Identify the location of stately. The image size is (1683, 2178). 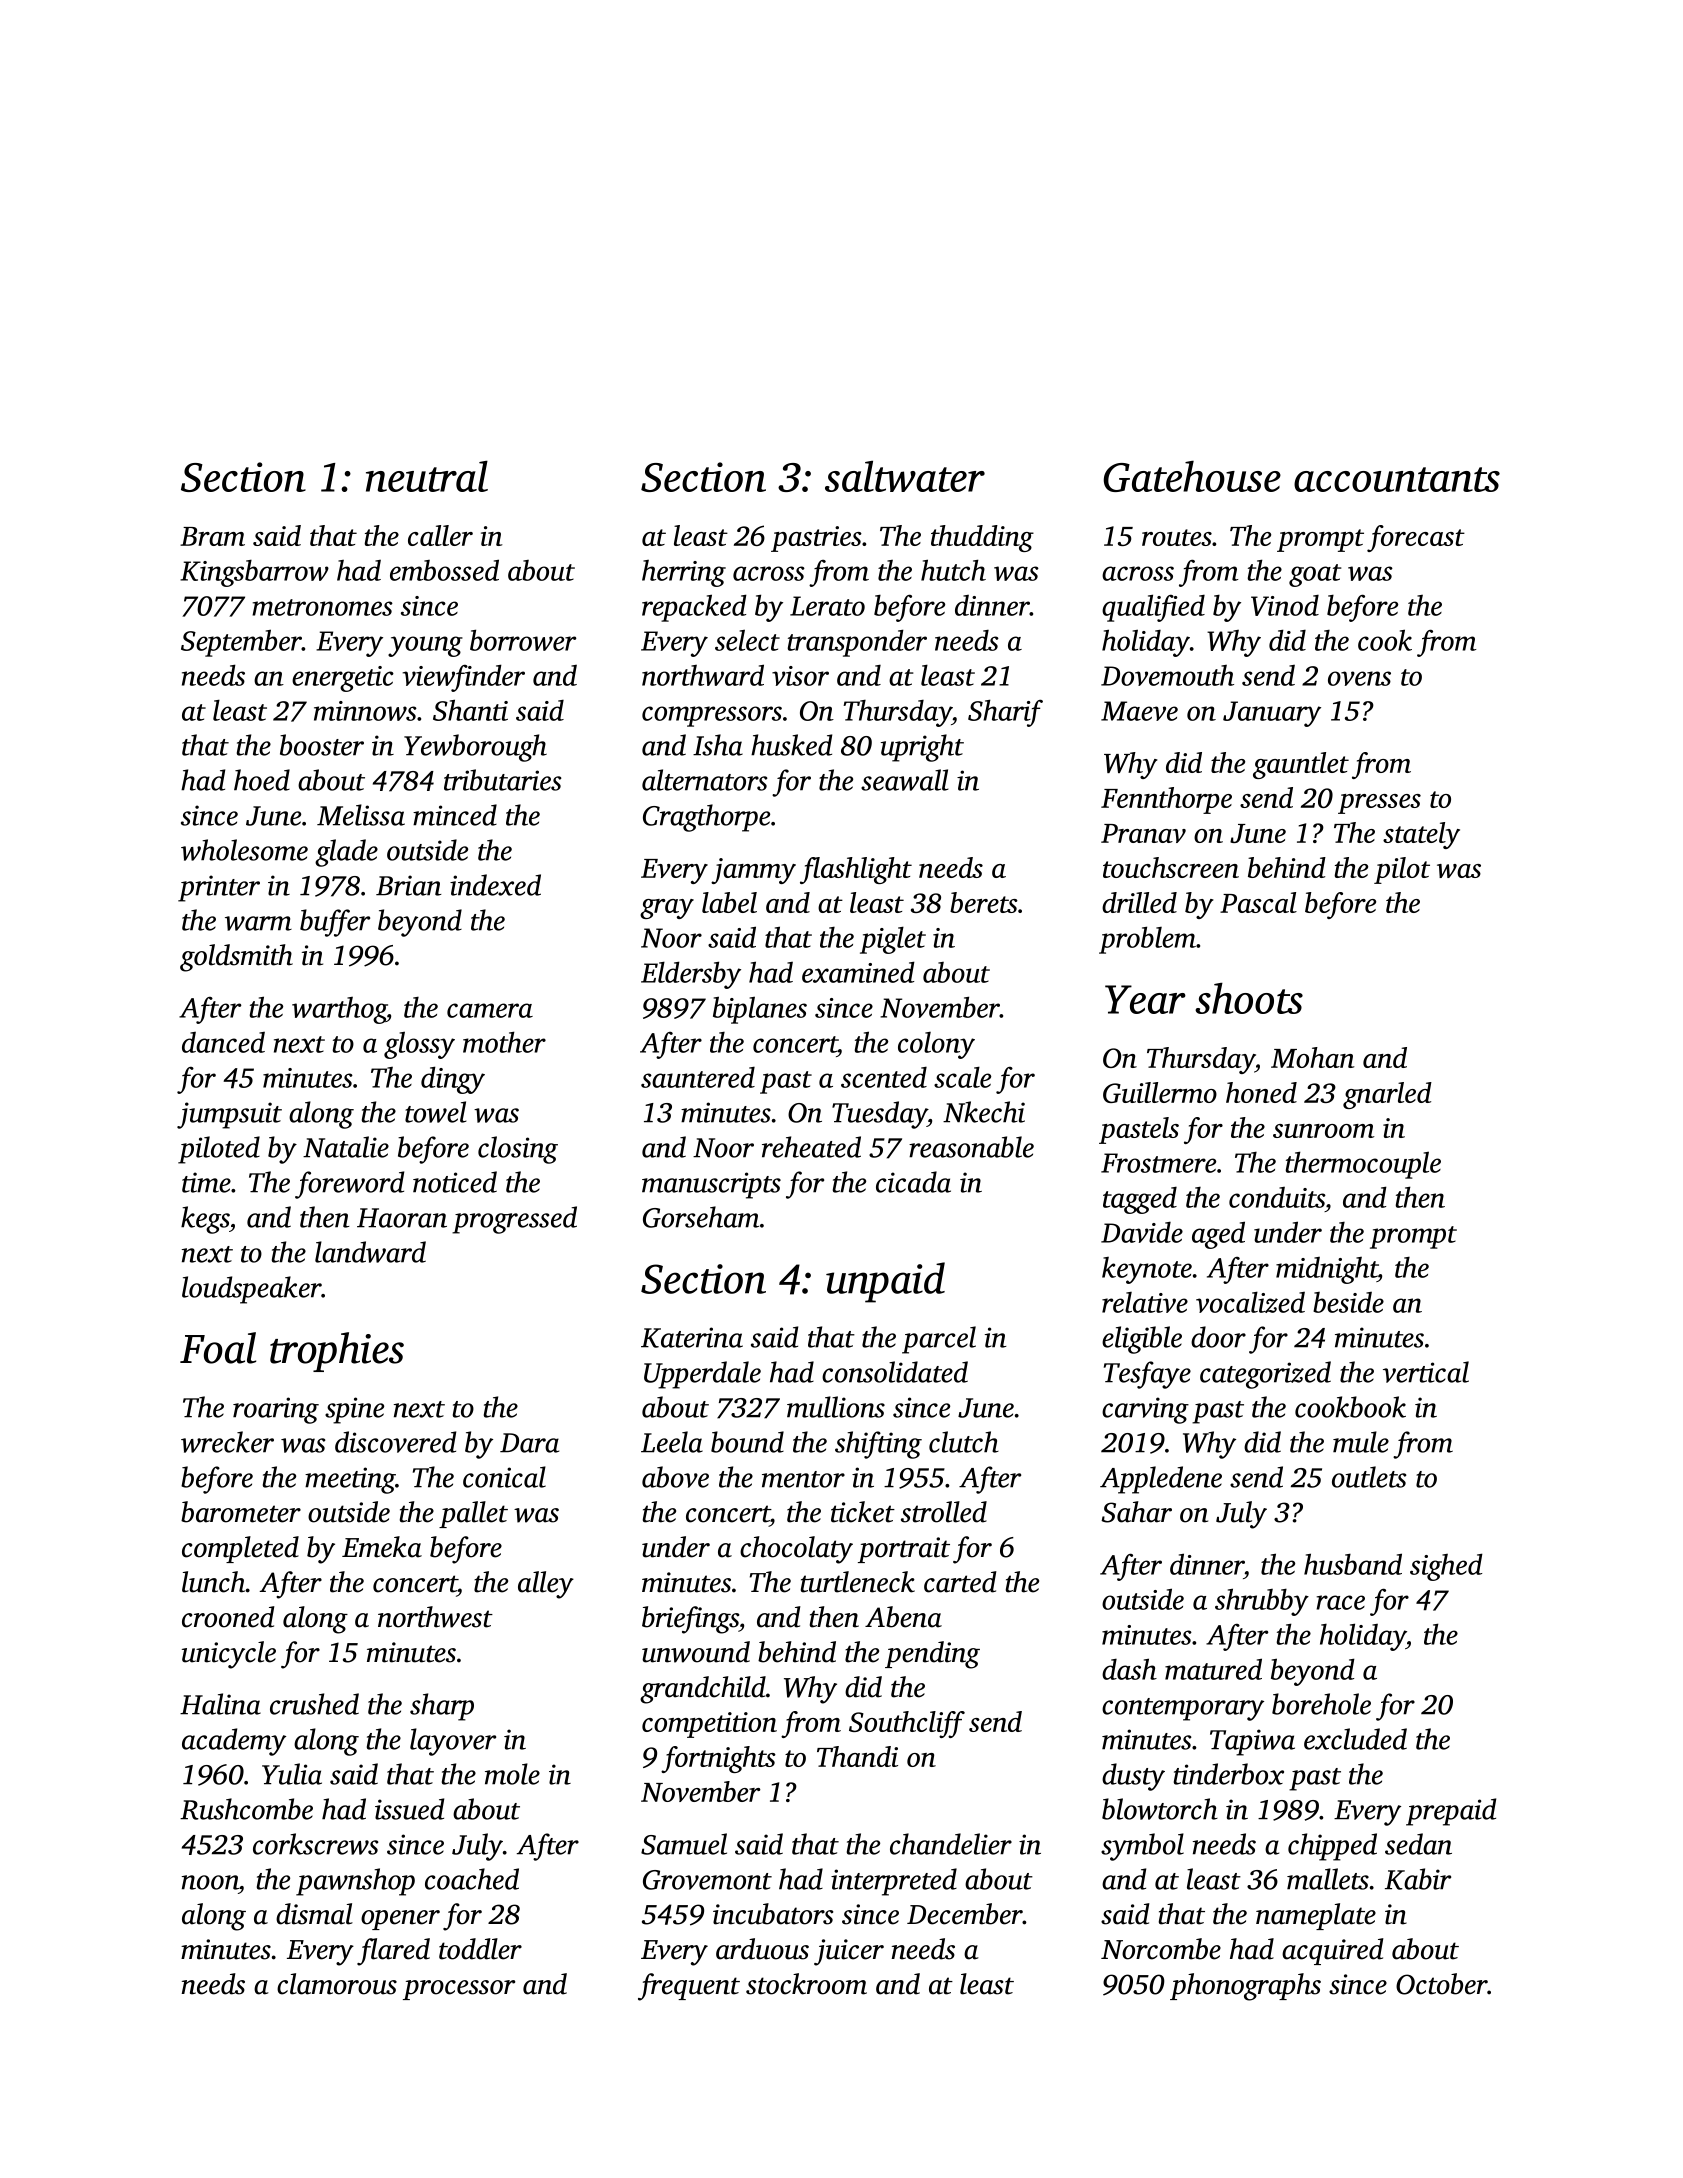
(1421, 835).
